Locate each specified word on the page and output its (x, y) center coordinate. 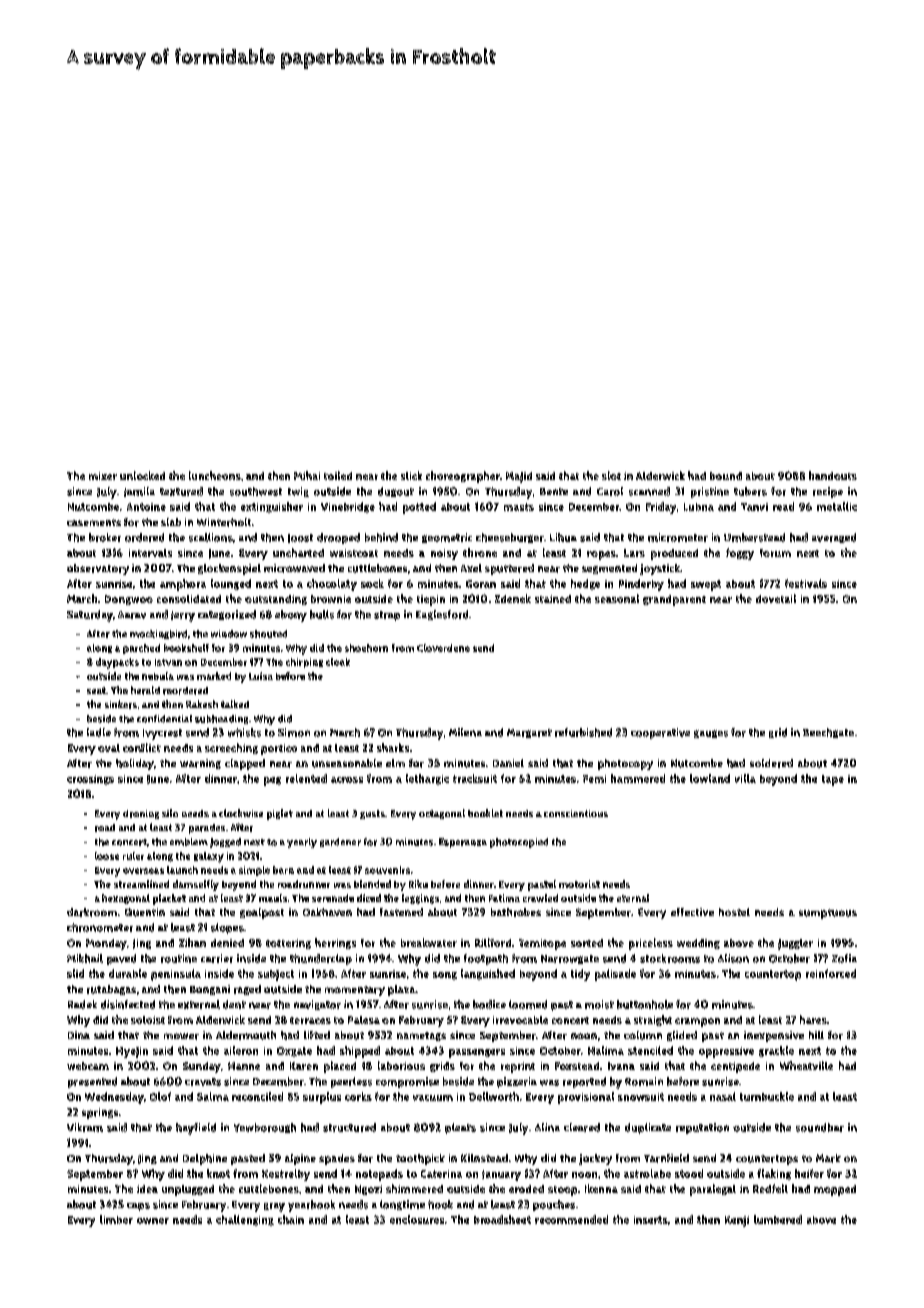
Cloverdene (443, 648)
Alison (733, 958)
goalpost (262, 913)
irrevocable (520, 1020)
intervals (150, 553)
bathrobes (516, 912)
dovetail (776, 598)
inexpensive (774, 1036)
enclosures (417, 1219)
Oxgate (294, 1052)
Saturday (90, 616)
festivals (806, 583)
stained (553, 599)
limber (116, 1219)
